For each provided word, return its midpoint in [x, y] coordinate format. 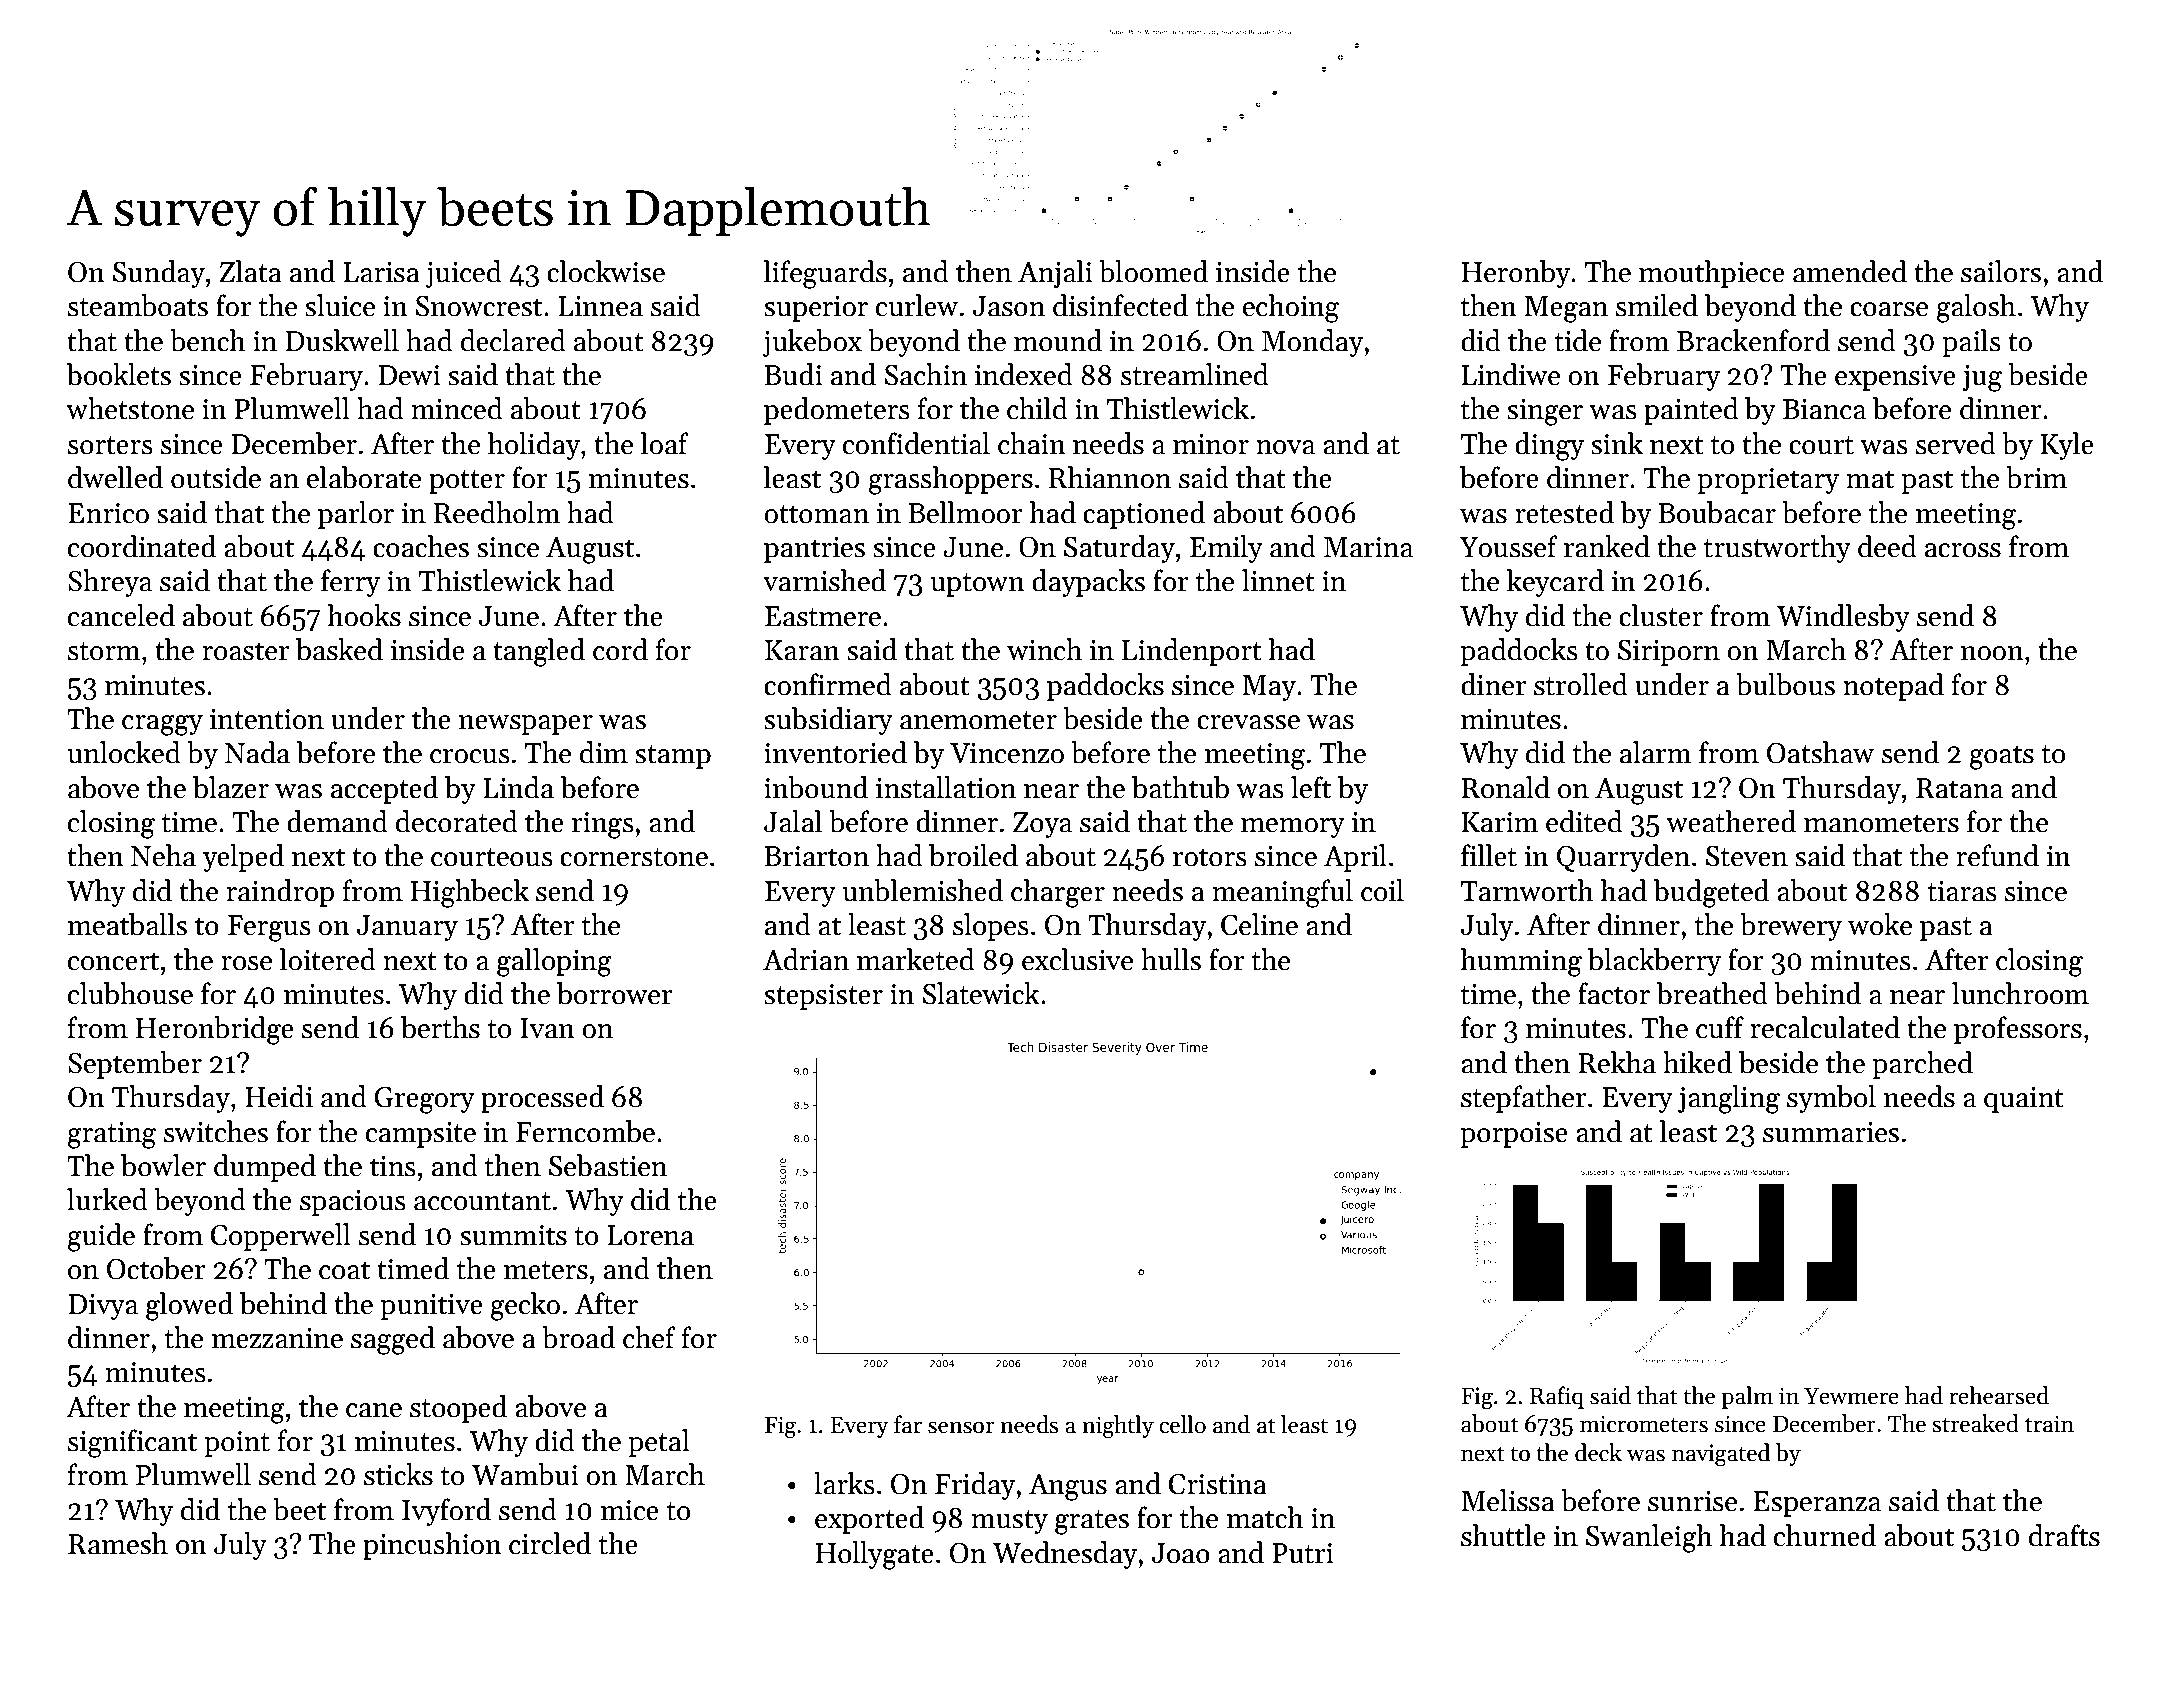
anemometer [978, 720]
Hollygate [874, 1555]
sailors [2001, 271]
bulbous [1785, 684]
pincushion [432, 1546]
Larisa [381, 272]
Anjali [1055, 274]
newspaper [526, 725]
